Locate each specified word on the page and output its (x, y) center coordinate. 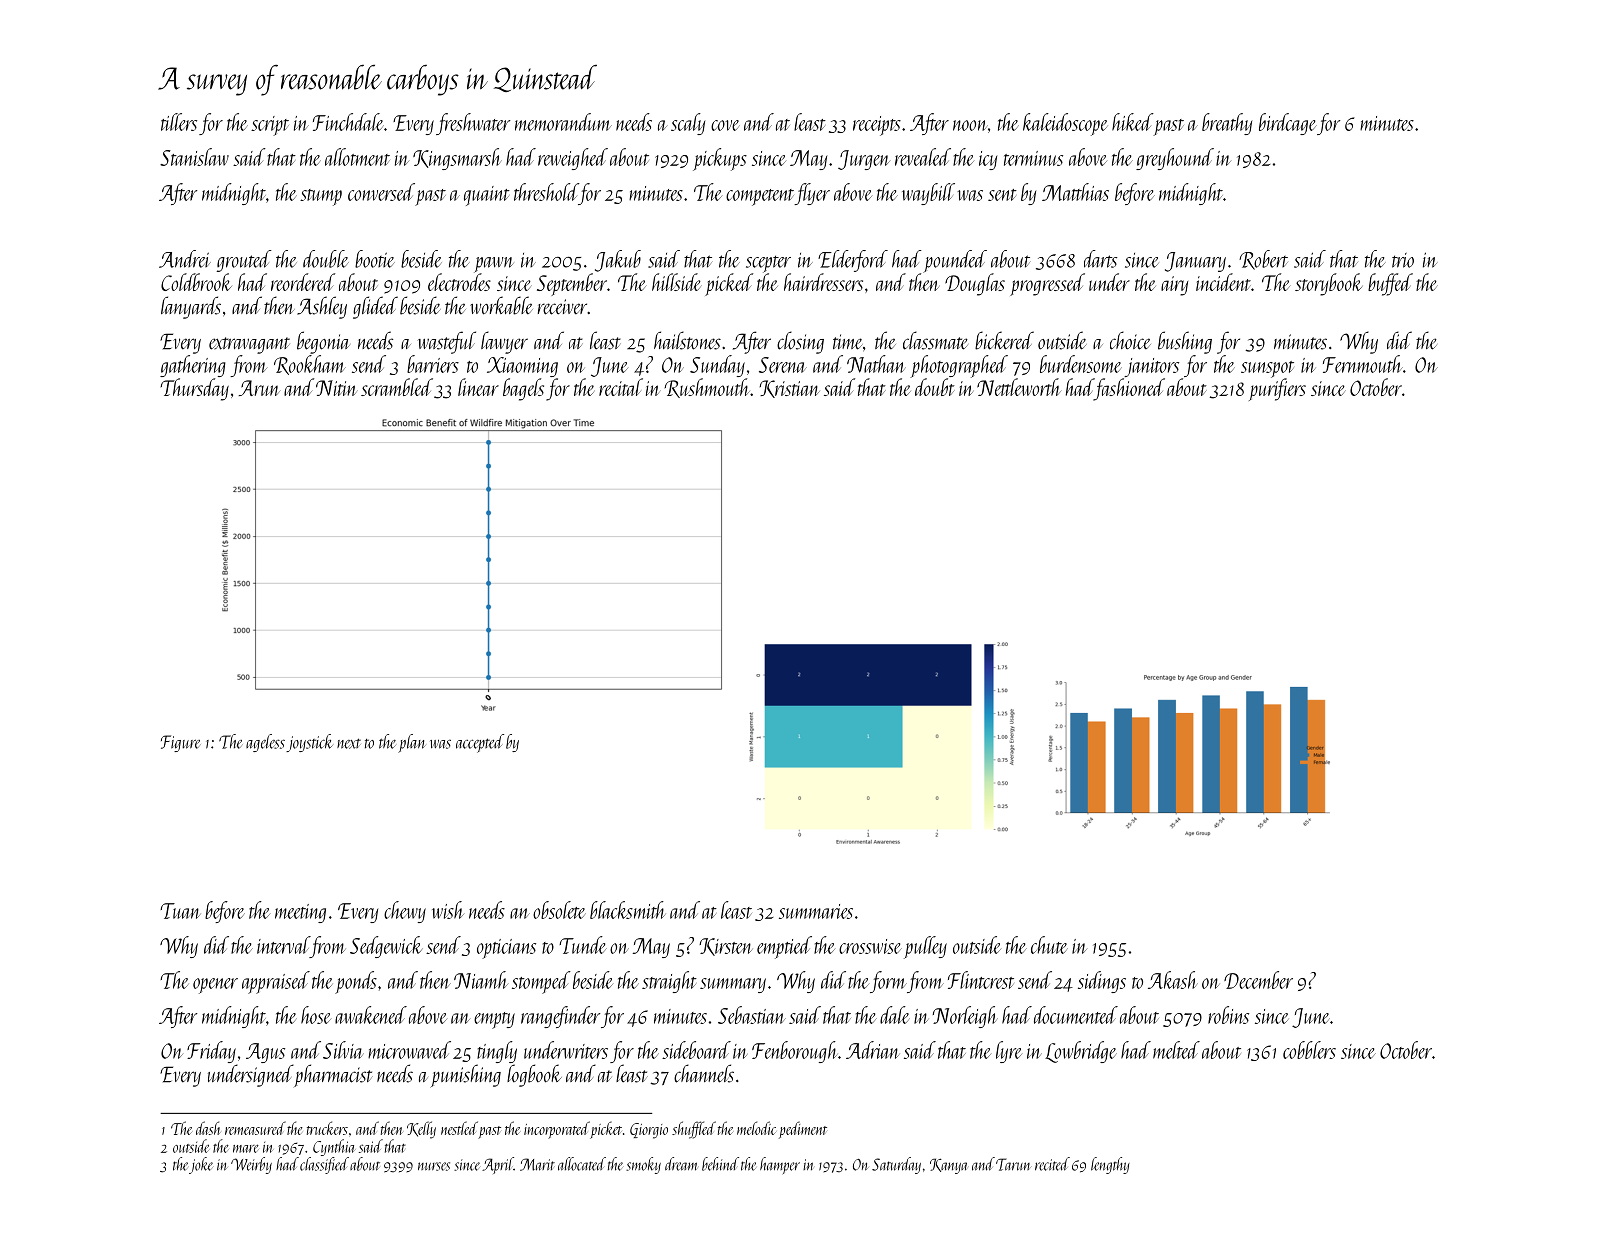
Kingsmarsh (457, 159)
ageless (265, 743)
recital (621, 387)
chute (1049, 945)
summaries (816, 911)
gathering (193, 366)
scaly (688, 124)
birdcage (1288, 124)
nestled (459, 1128)
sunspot (1267, 369)
